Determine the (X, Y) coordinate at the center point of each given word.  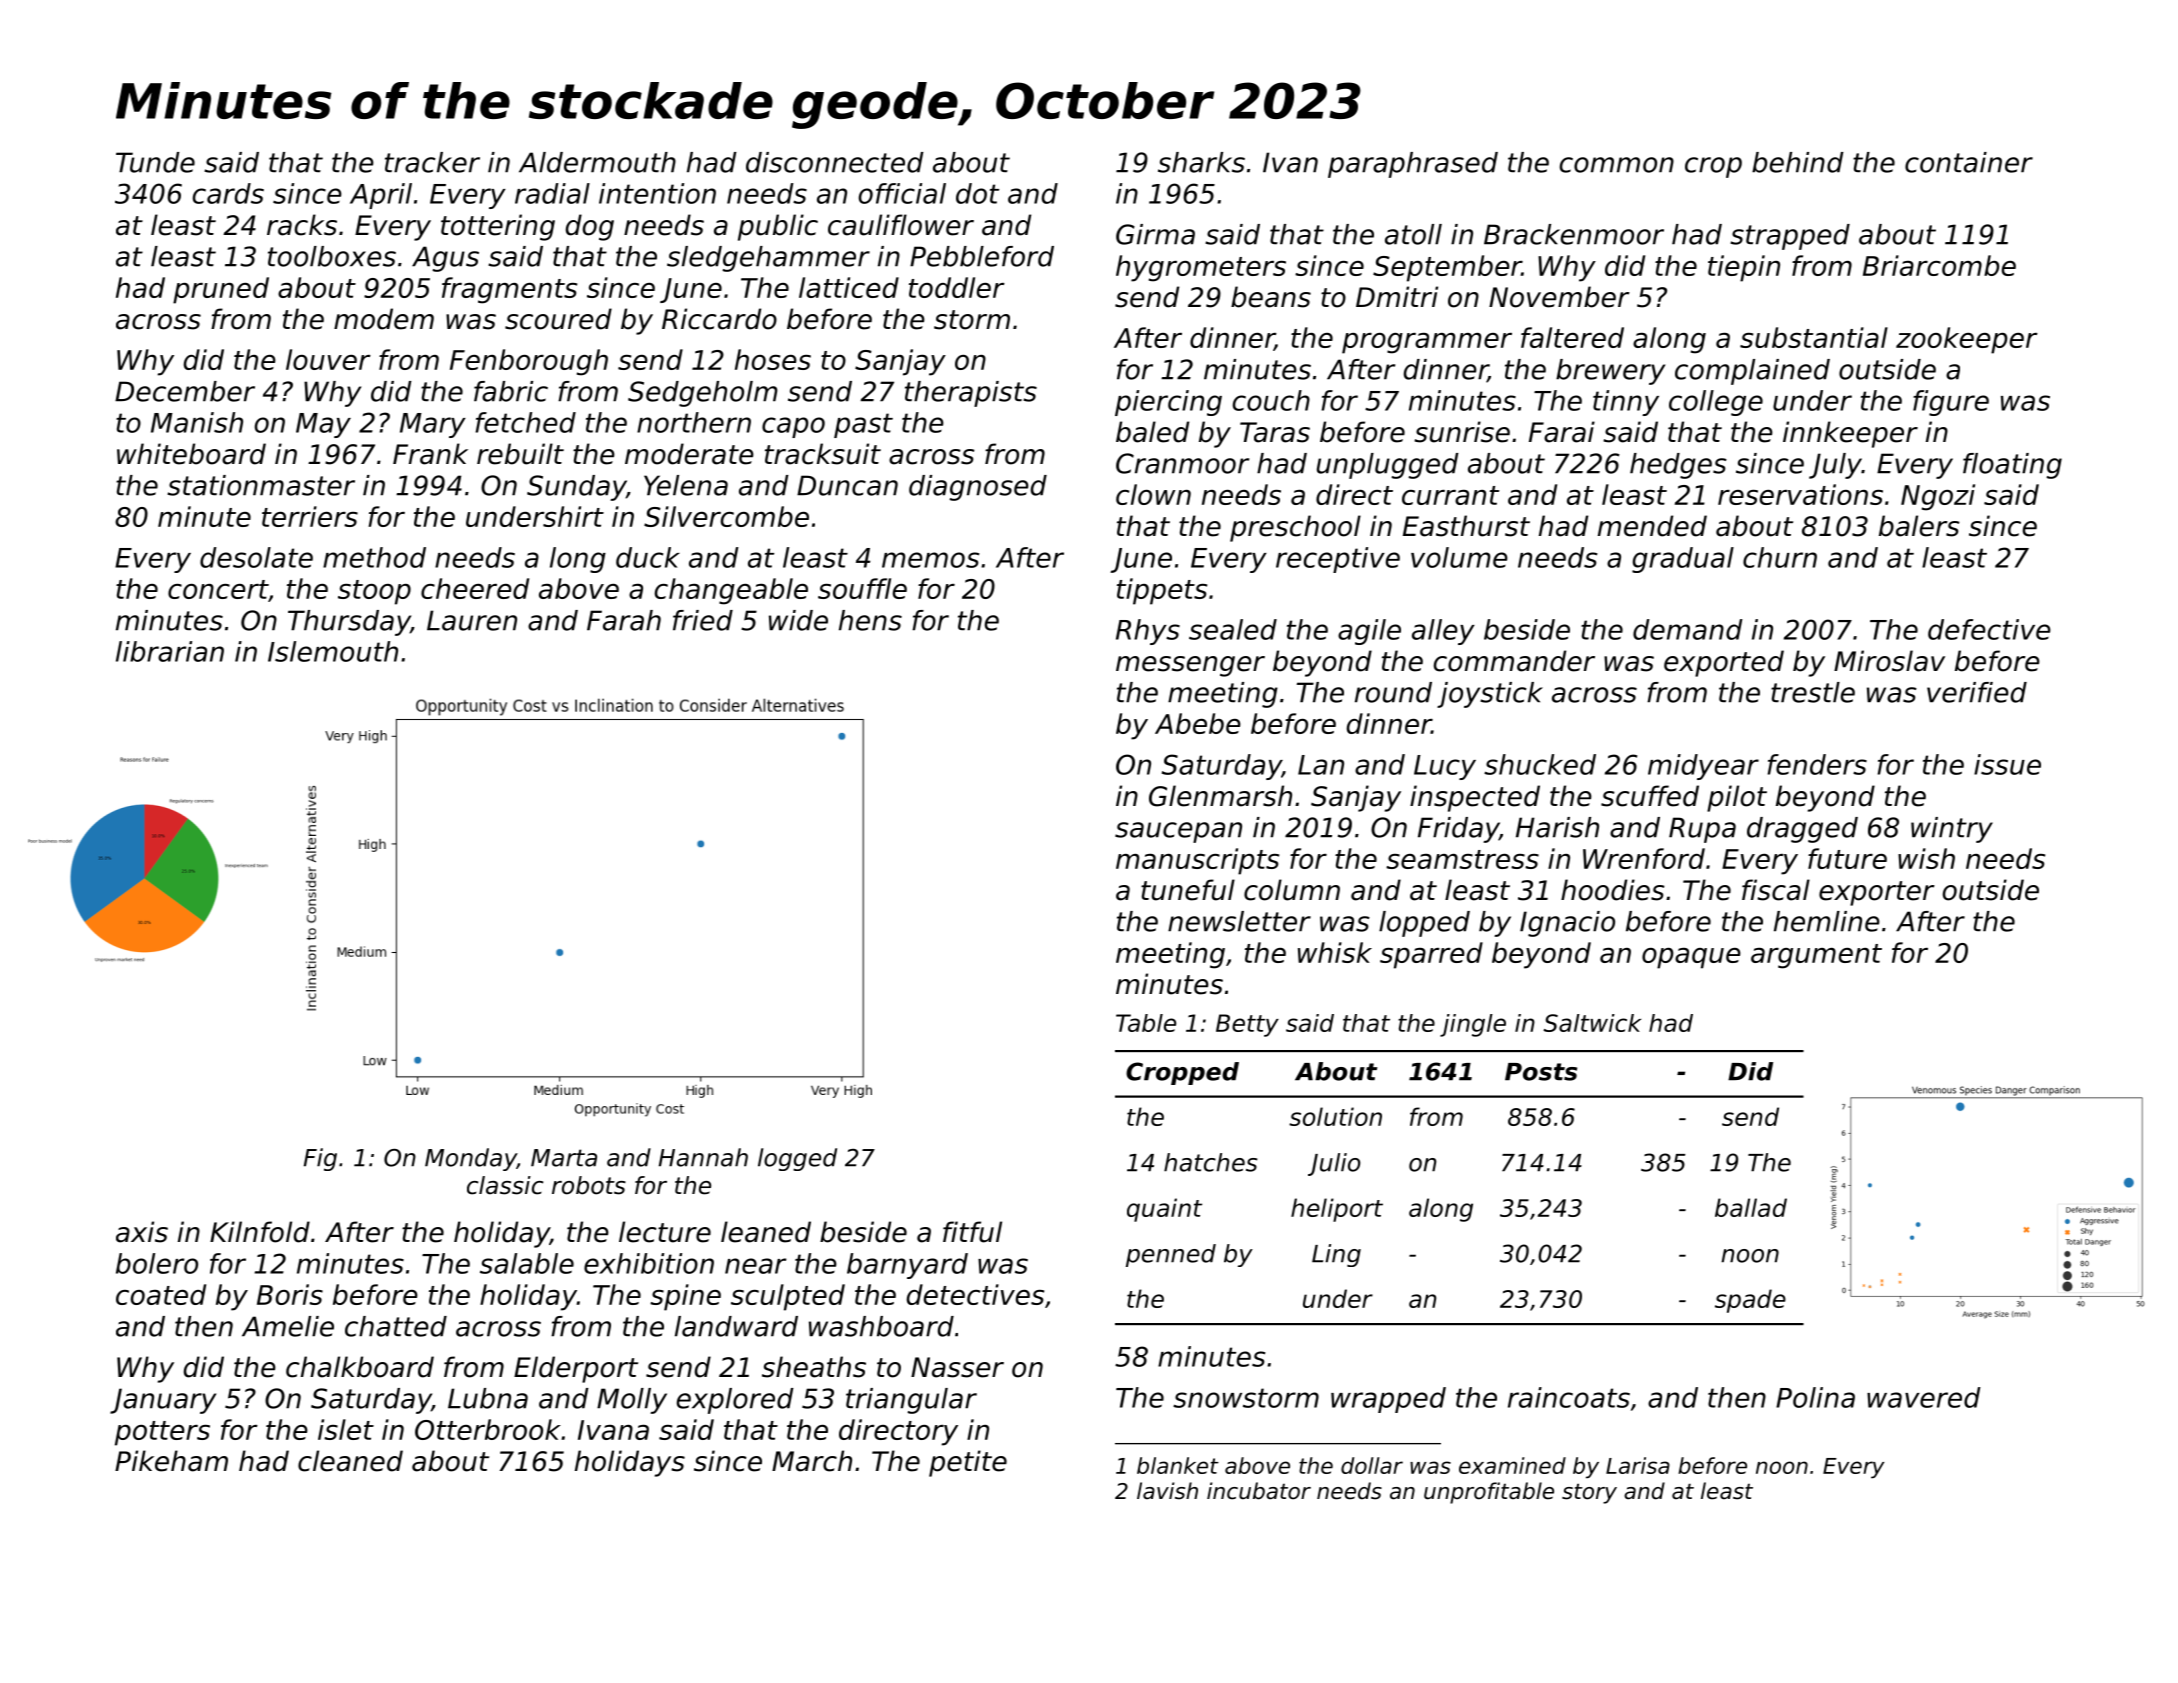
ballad (1751, 1207)
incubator (1259, 1491)
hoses (773, 359)
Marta (564, 1158)
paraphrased (1413, 165)
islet (346, 1429)
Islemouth (333, 651)
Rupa (1702, 830)
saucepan (1178, 832)
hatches (1211, 1162)
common (1617, 165)
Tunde (155, 162)
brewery (1610, 372)
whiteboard (191, 454)
